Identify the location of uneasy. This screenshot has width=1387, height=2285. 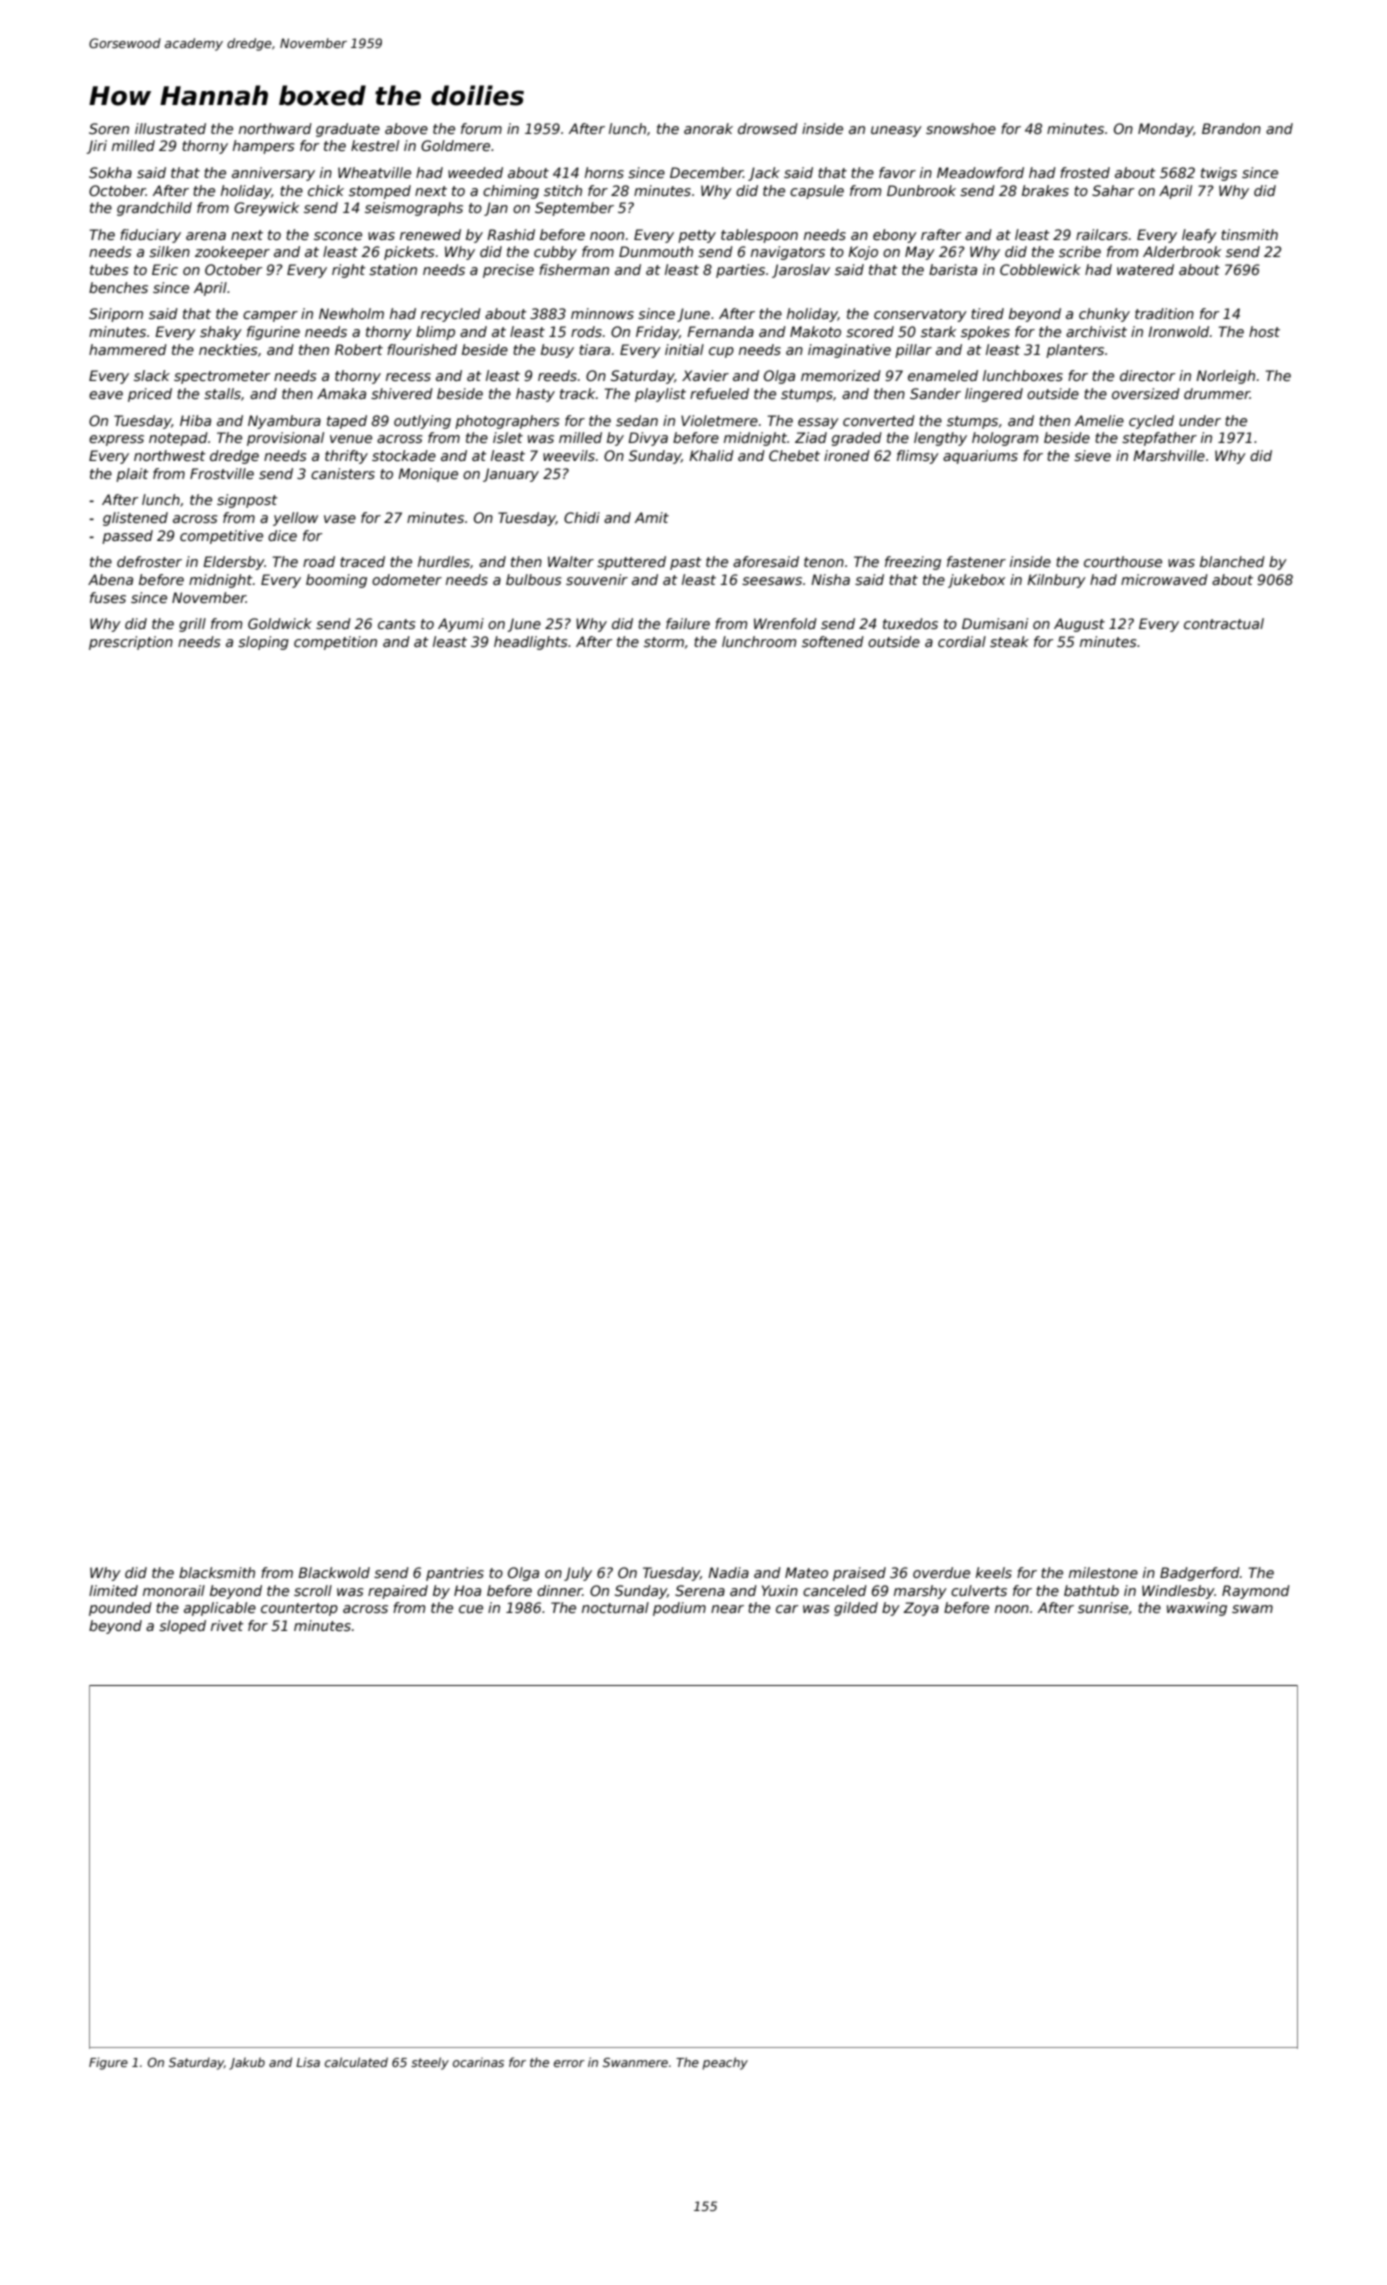
(896, 131).
